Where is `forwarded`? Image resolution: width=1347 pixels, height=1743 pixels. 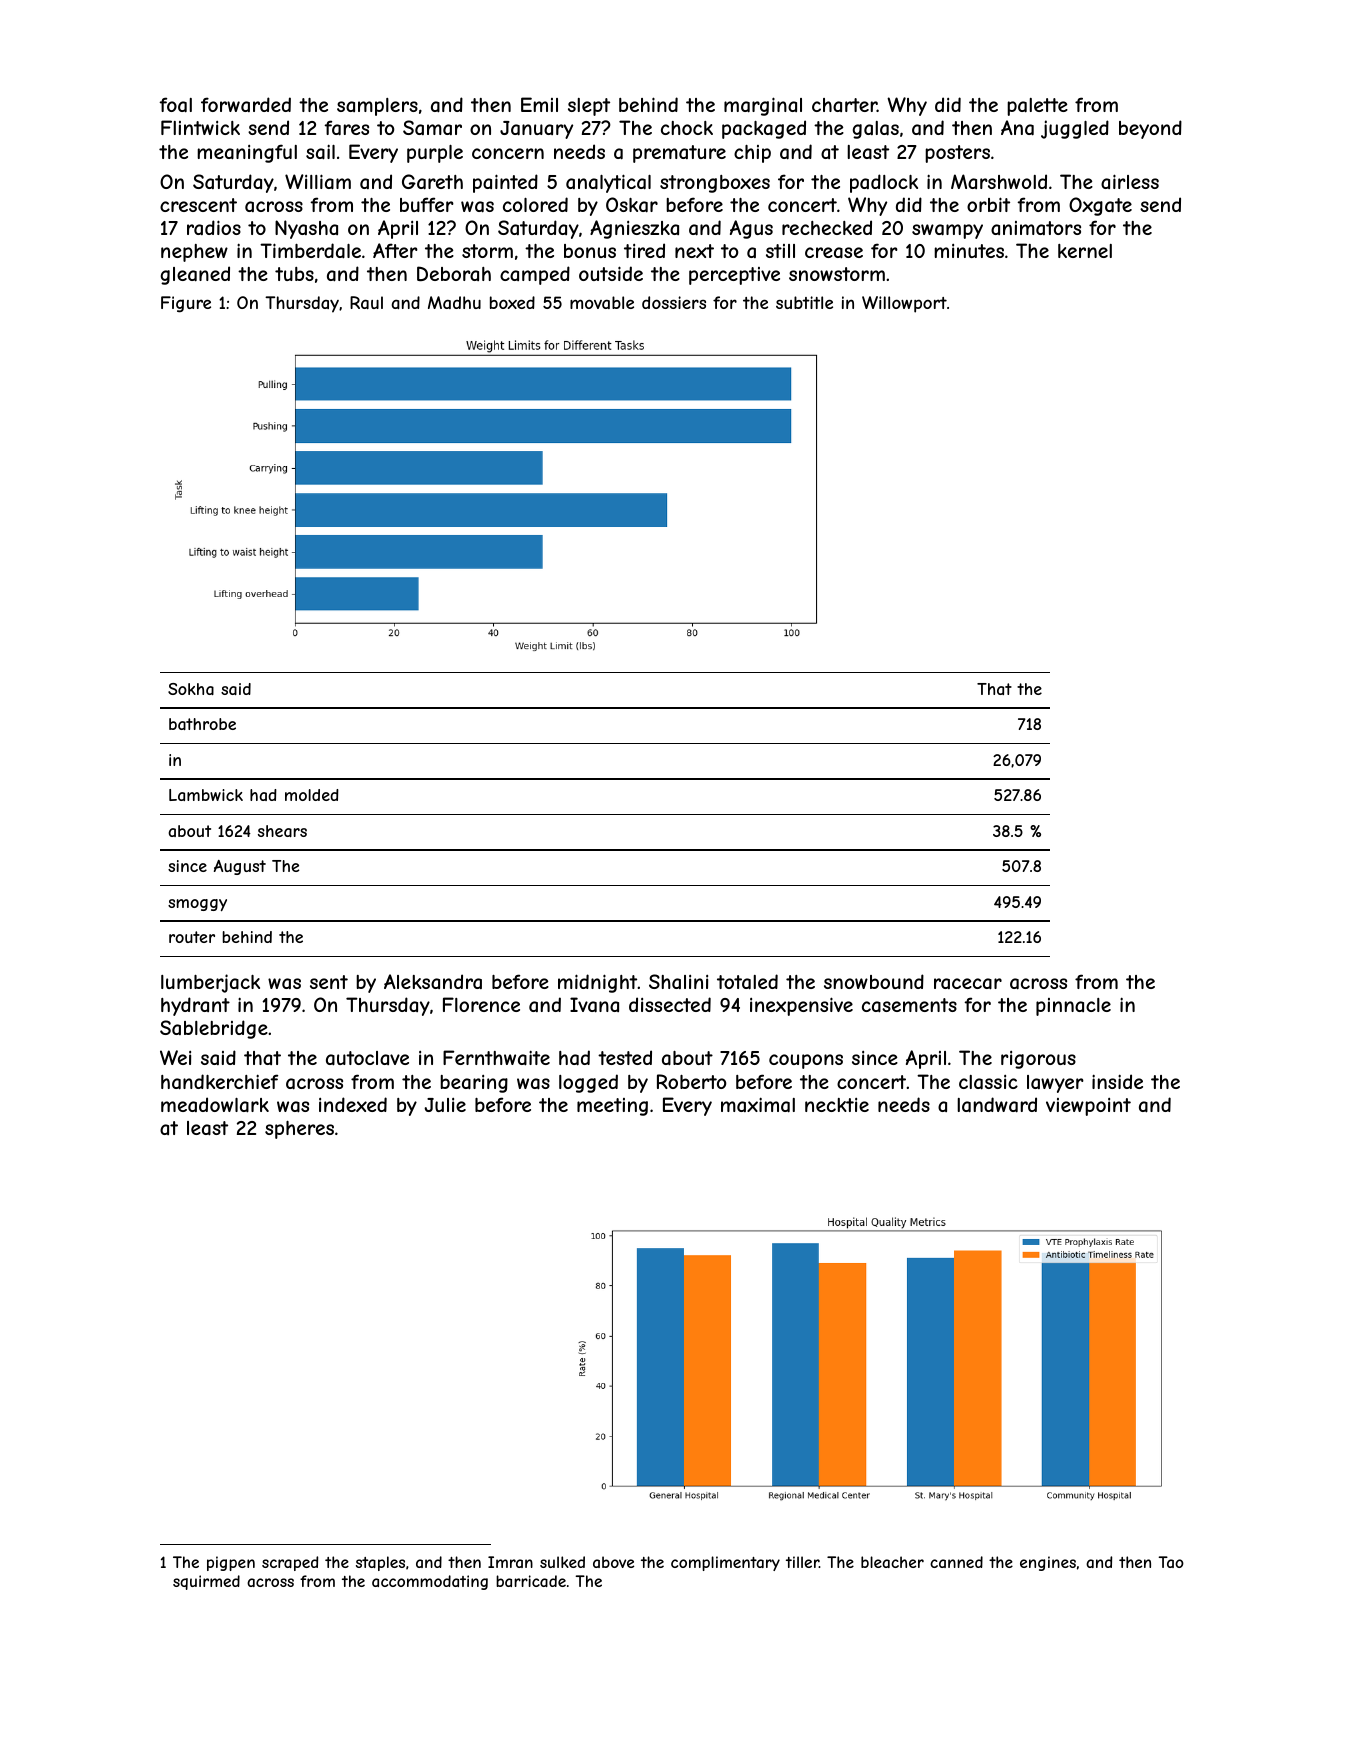 forwarded is located at coordinates (246, 104).
